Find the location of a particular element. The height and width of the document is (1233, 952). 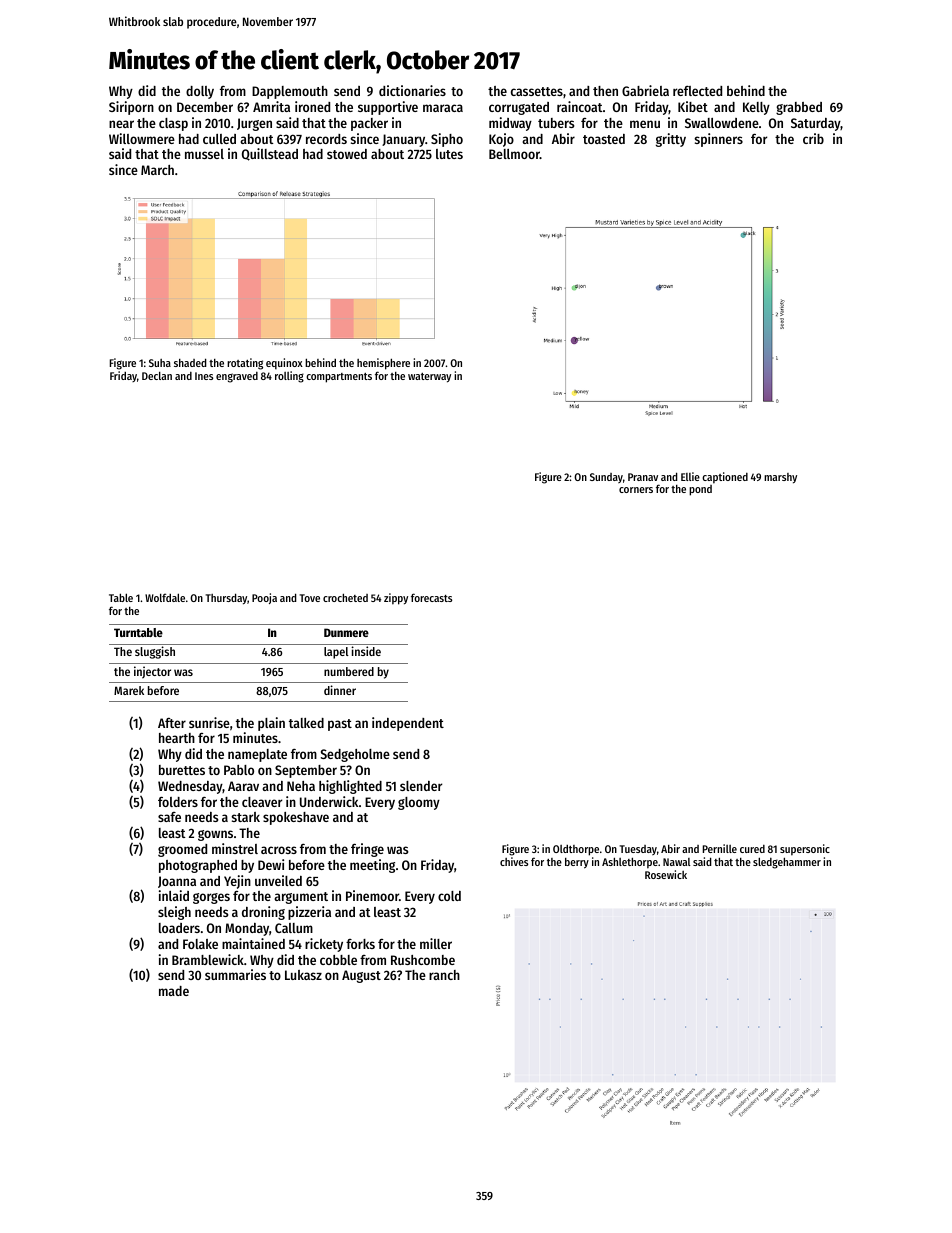

Wolfdale is located at coordinates (165, 597).
